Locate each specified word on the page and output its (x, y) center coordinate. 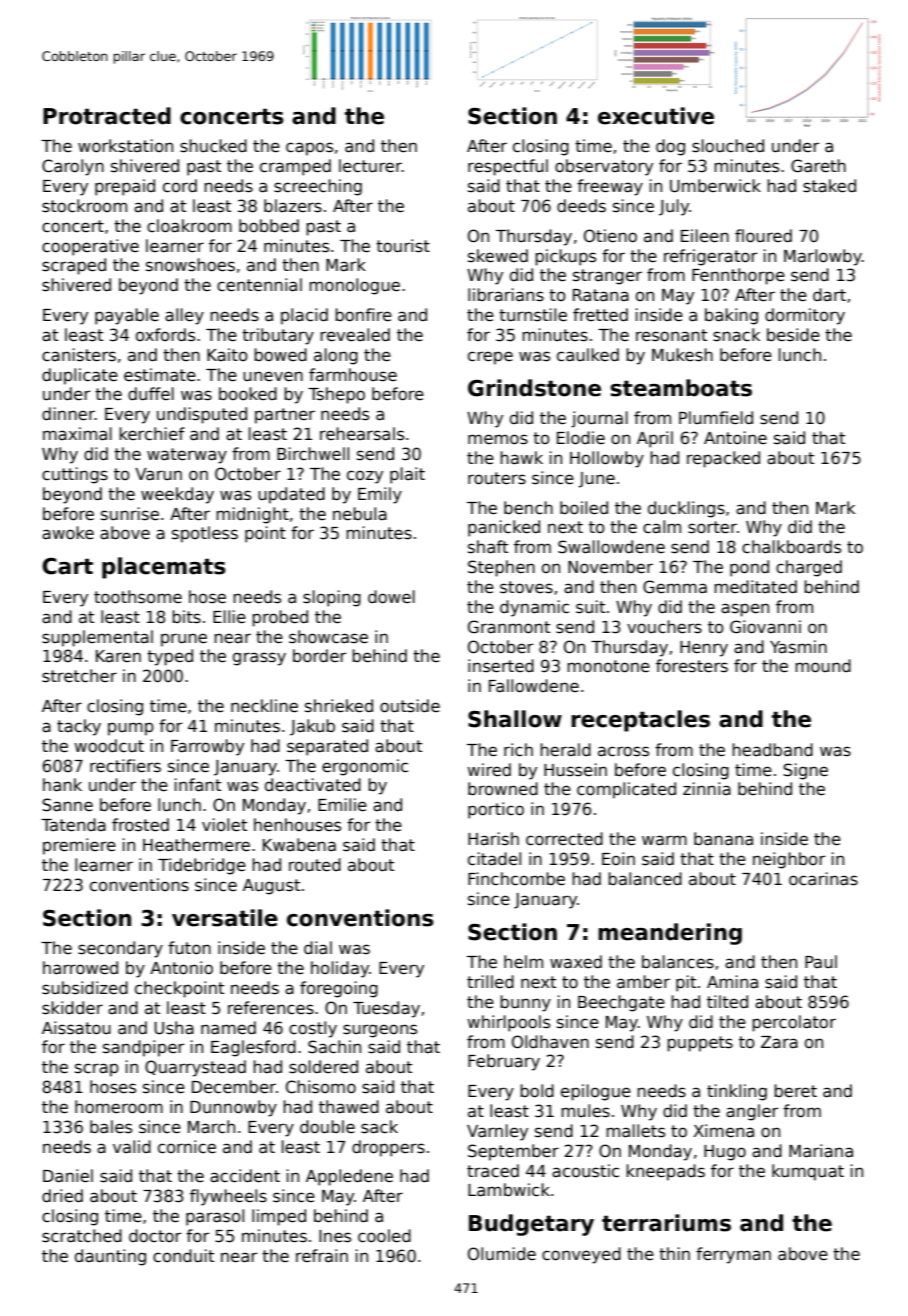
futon (189, 948)
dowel (391, 597)
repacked (723, 459)
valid (132, 1147)
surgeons (380, 1031)
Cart (67, 566)
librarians (506, 295)
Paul (821, 962)
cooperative (90, 247)
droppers (388, 1148)
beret (795, 1091)
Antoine (735, 438)
